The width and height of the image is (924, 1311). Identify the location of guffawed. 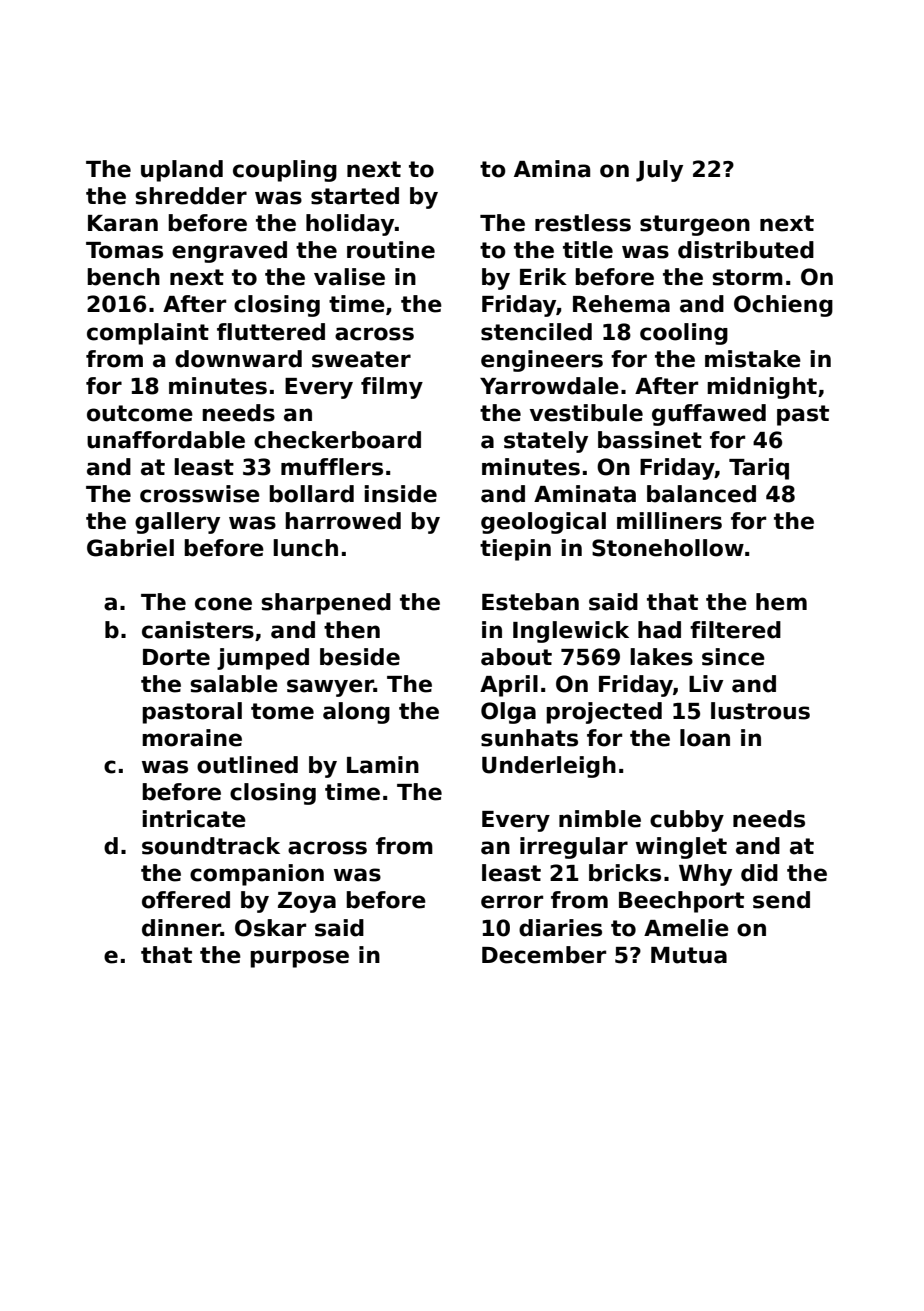
(709, 415).
